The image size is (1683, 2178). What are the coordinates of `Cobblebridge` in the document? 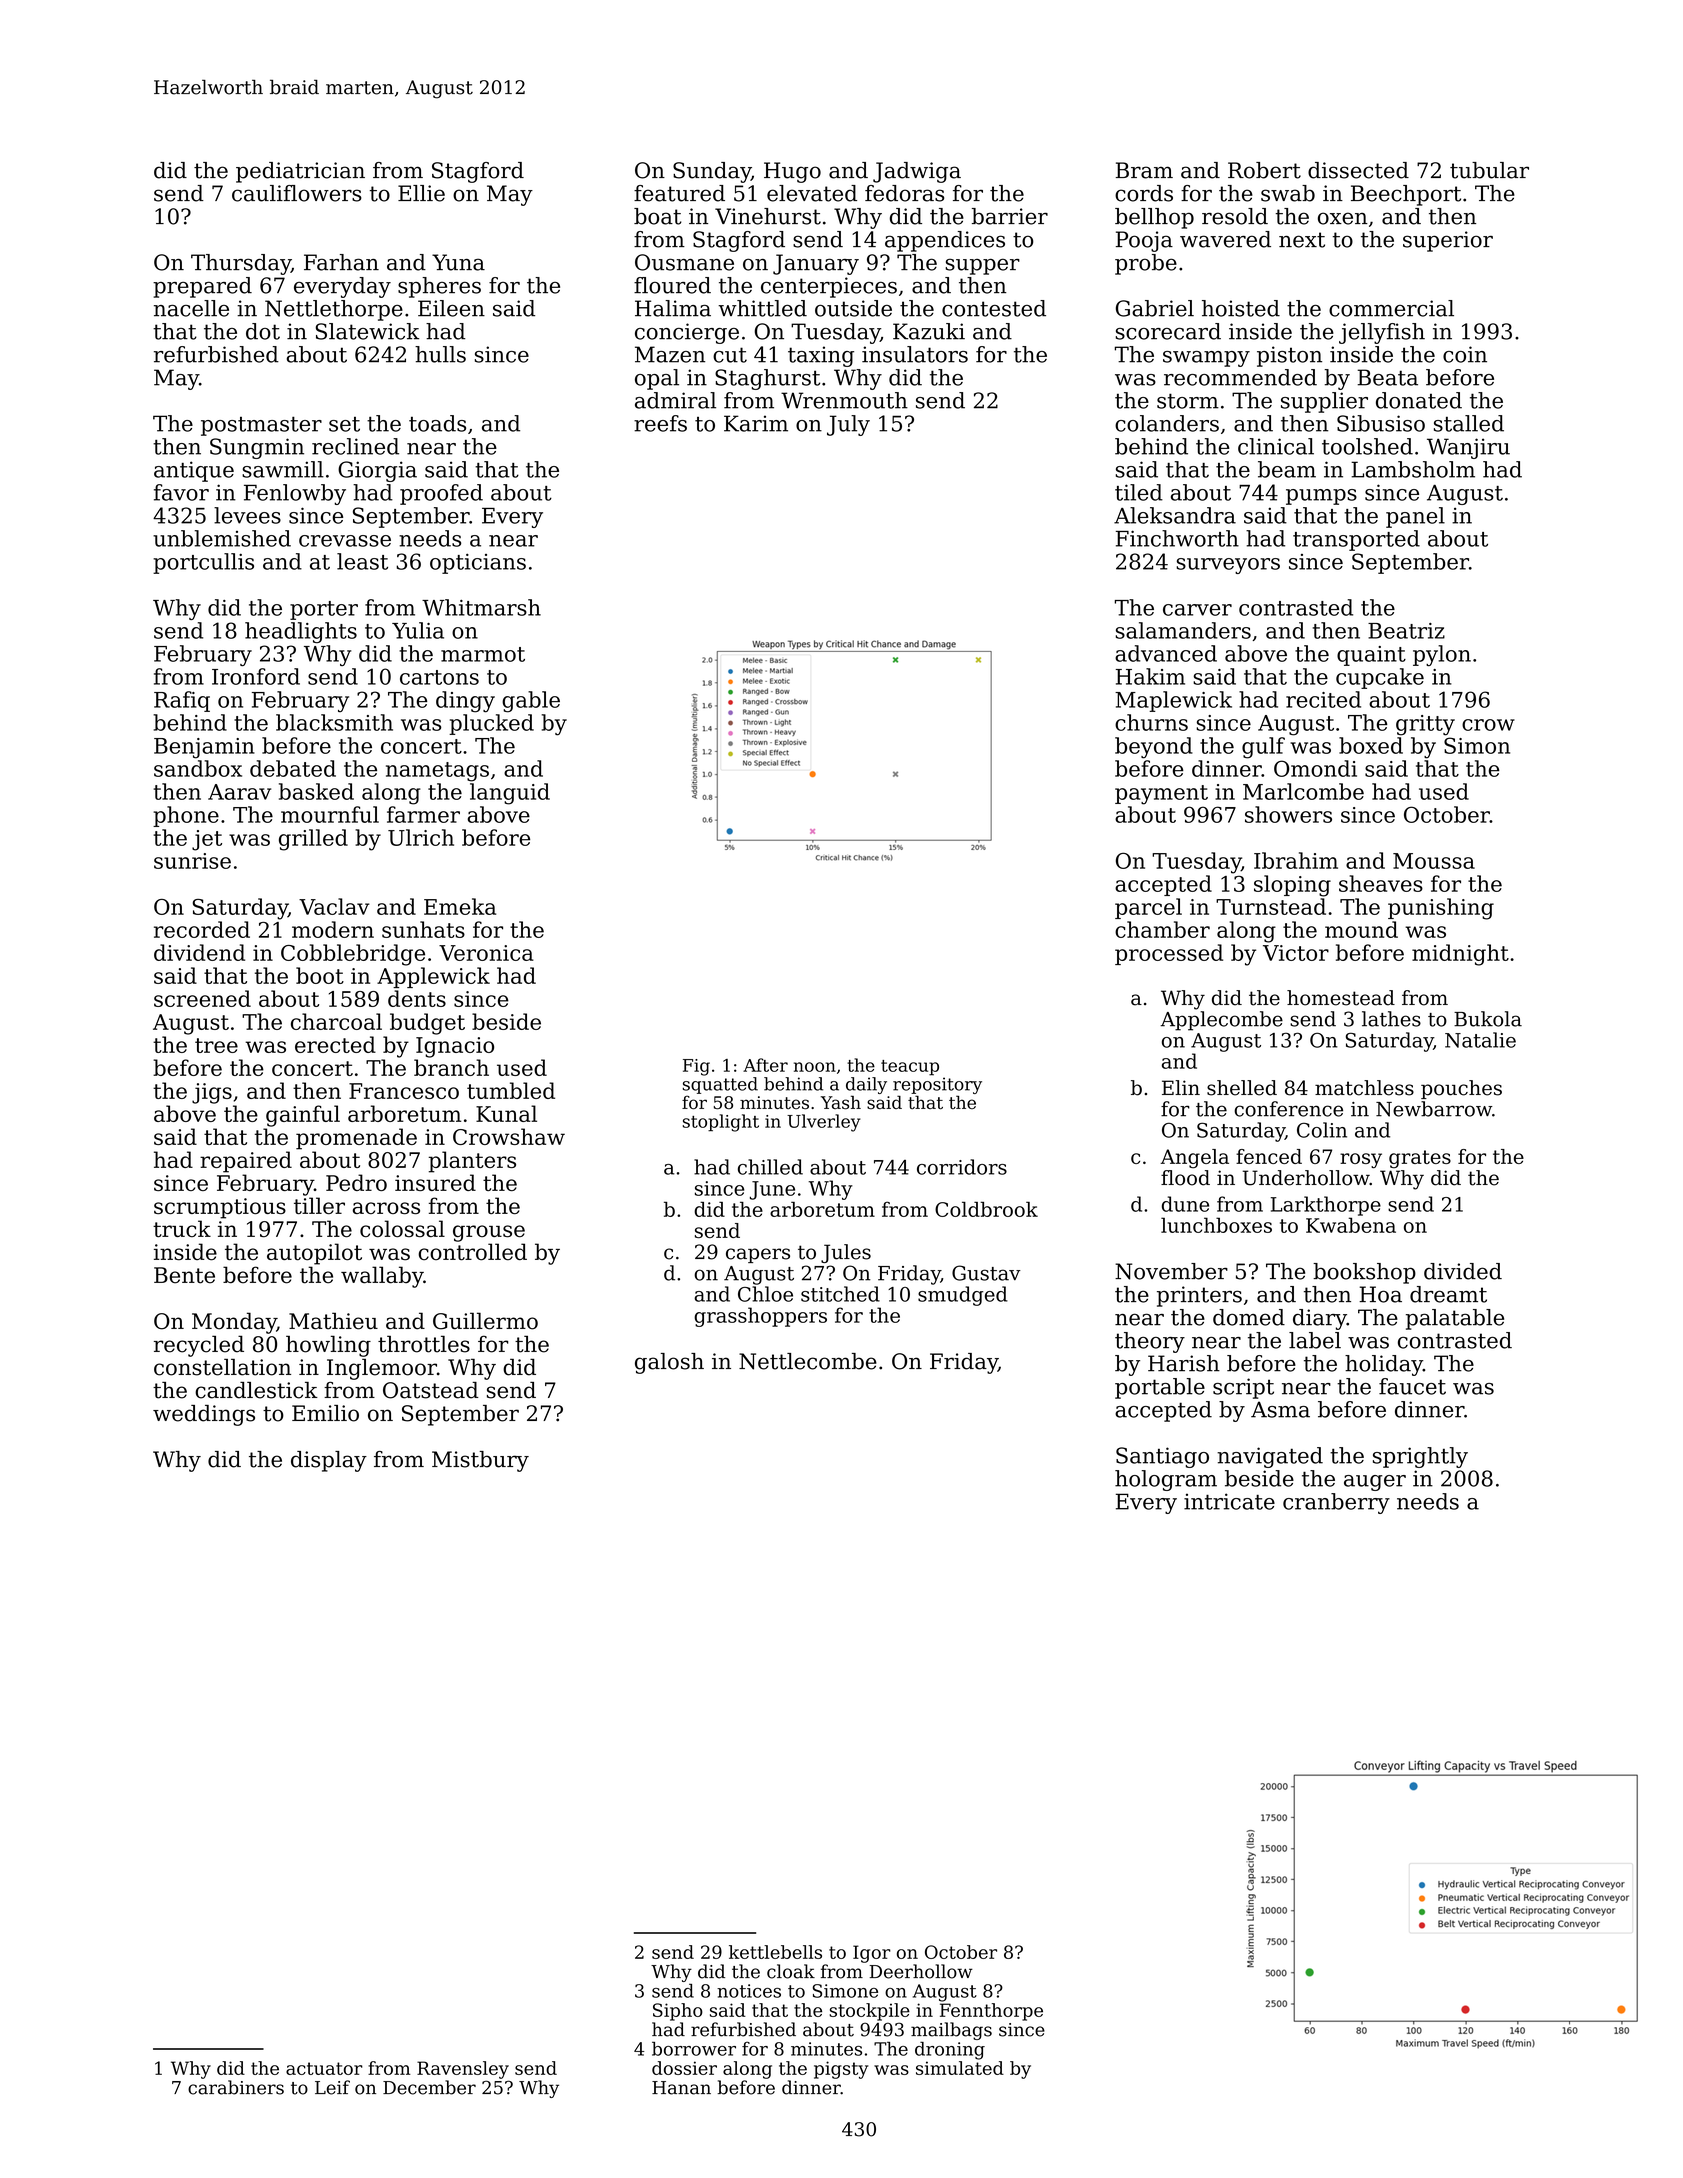 It's located at (353, 955).
